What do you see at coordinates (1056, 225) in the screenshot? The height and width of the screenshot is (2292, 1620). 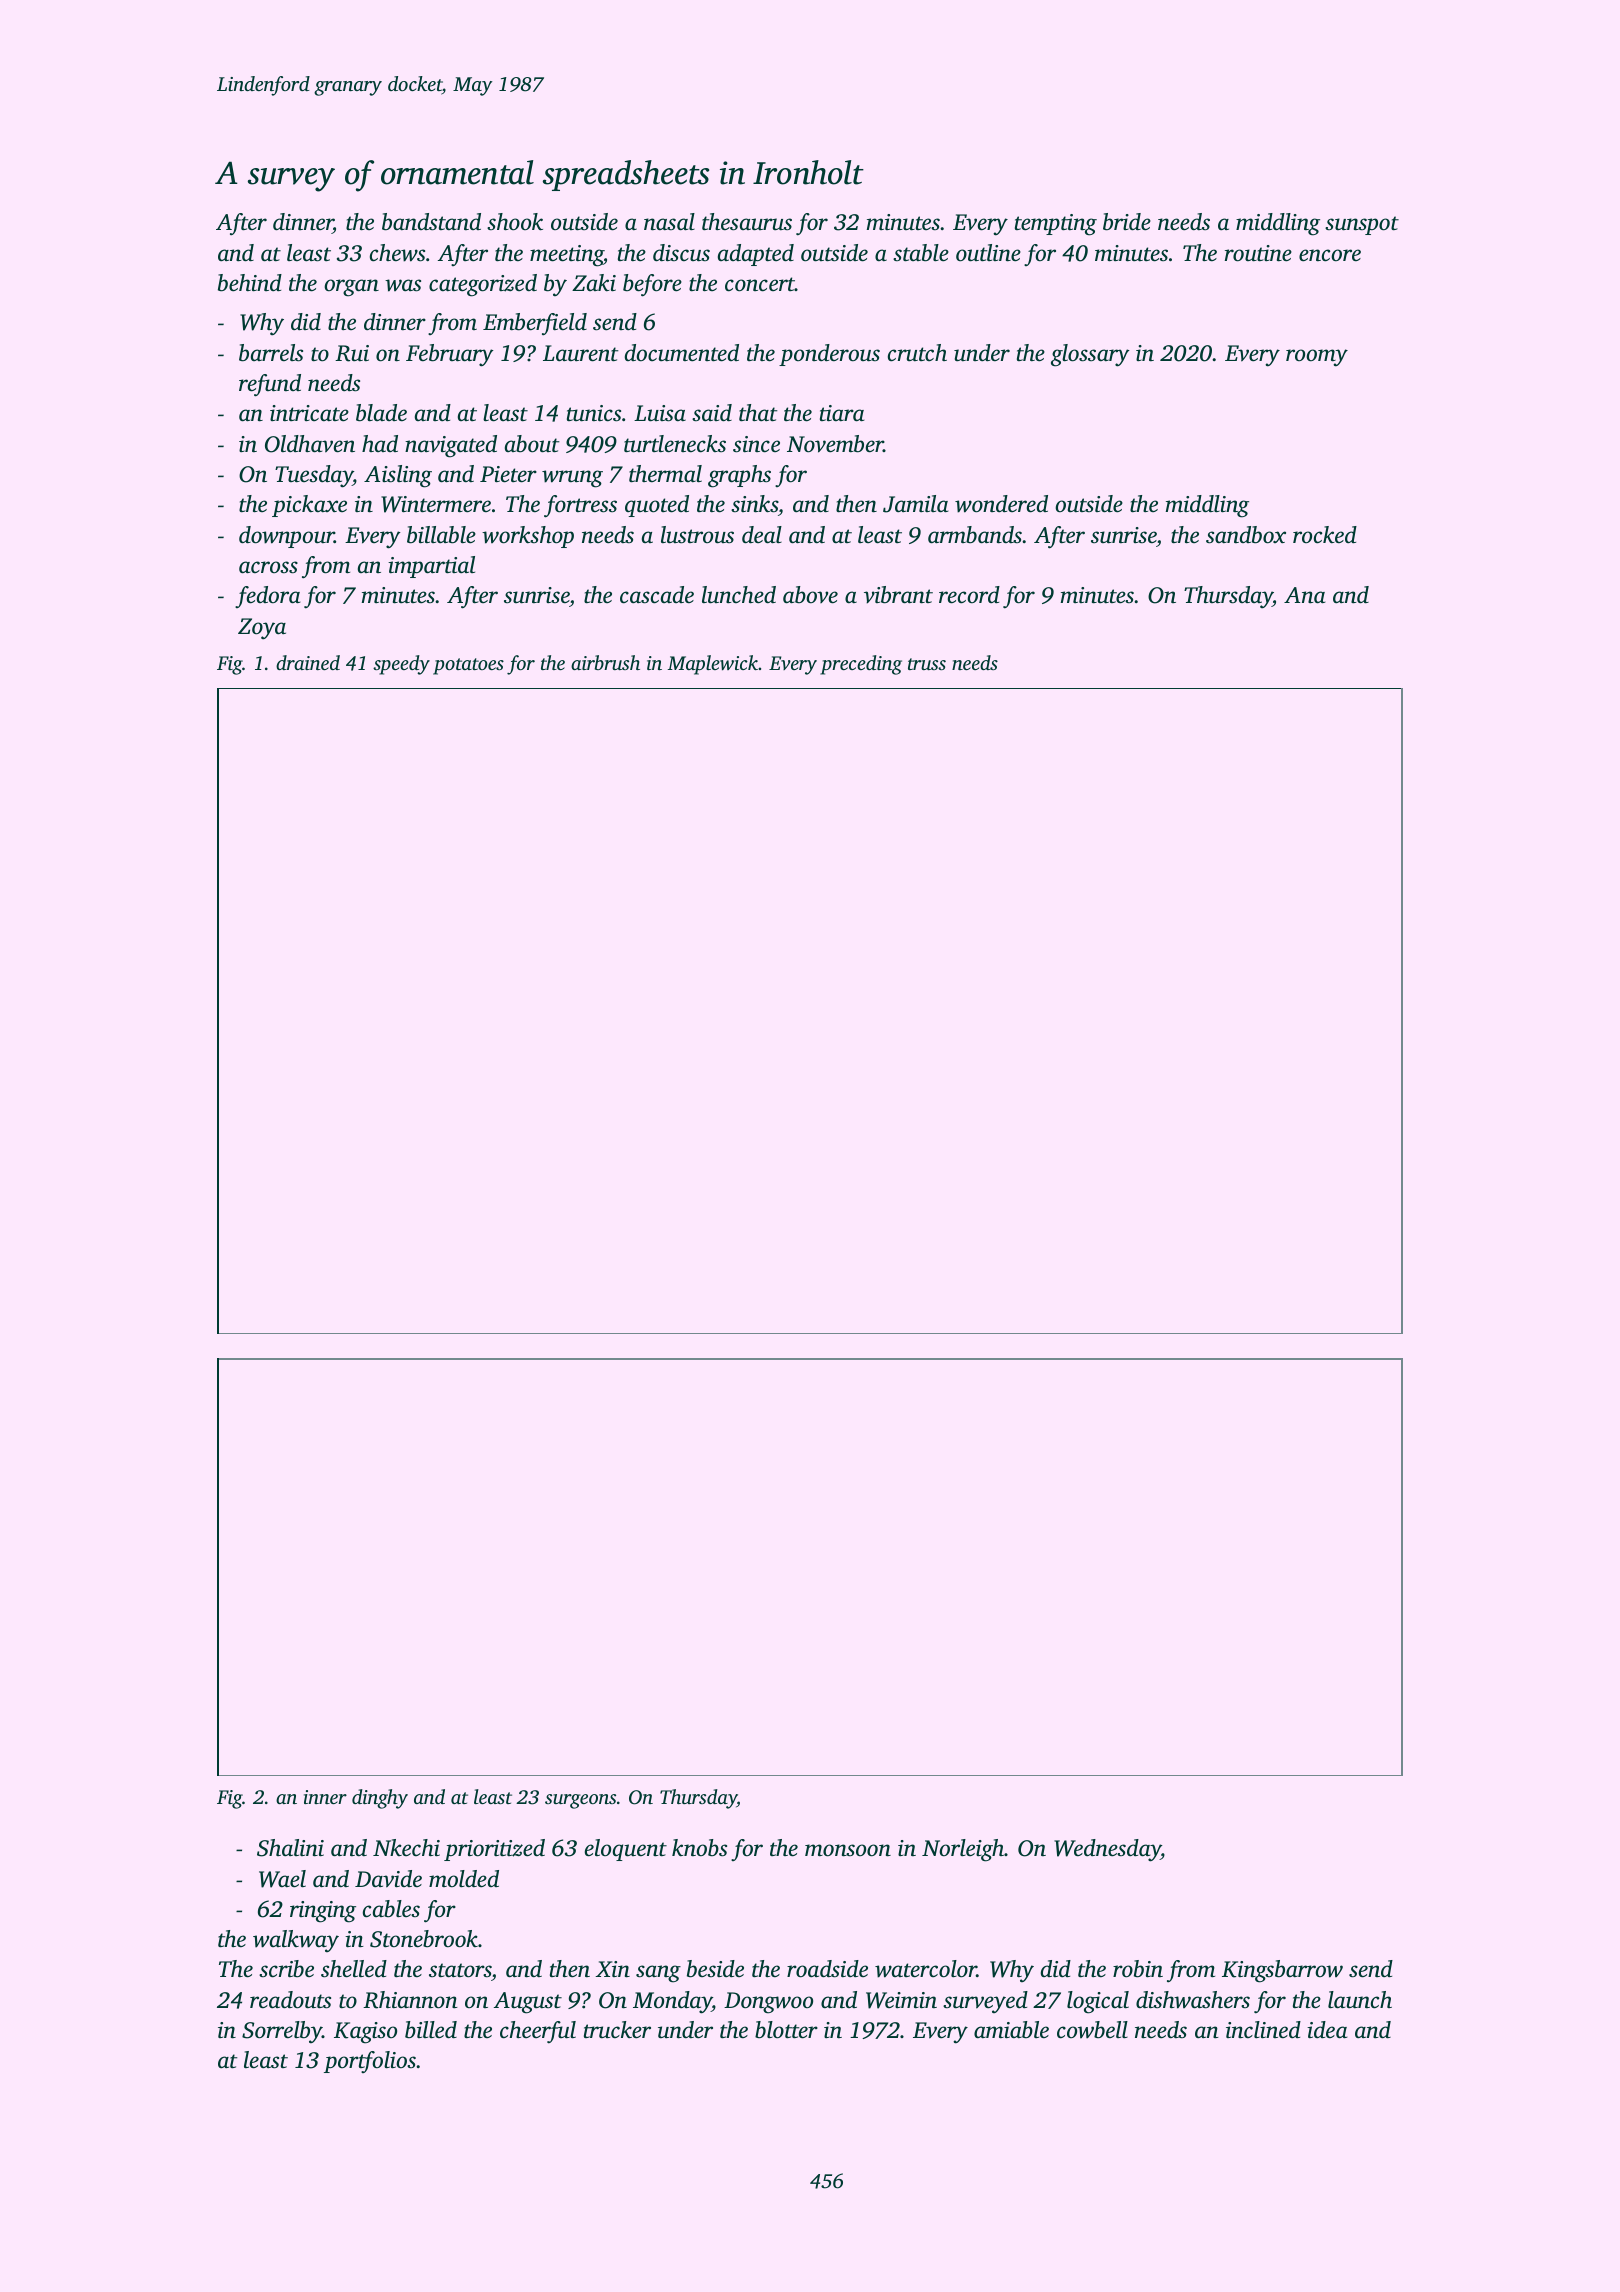 I see `tempting` at bounding box center [1056, 225].
